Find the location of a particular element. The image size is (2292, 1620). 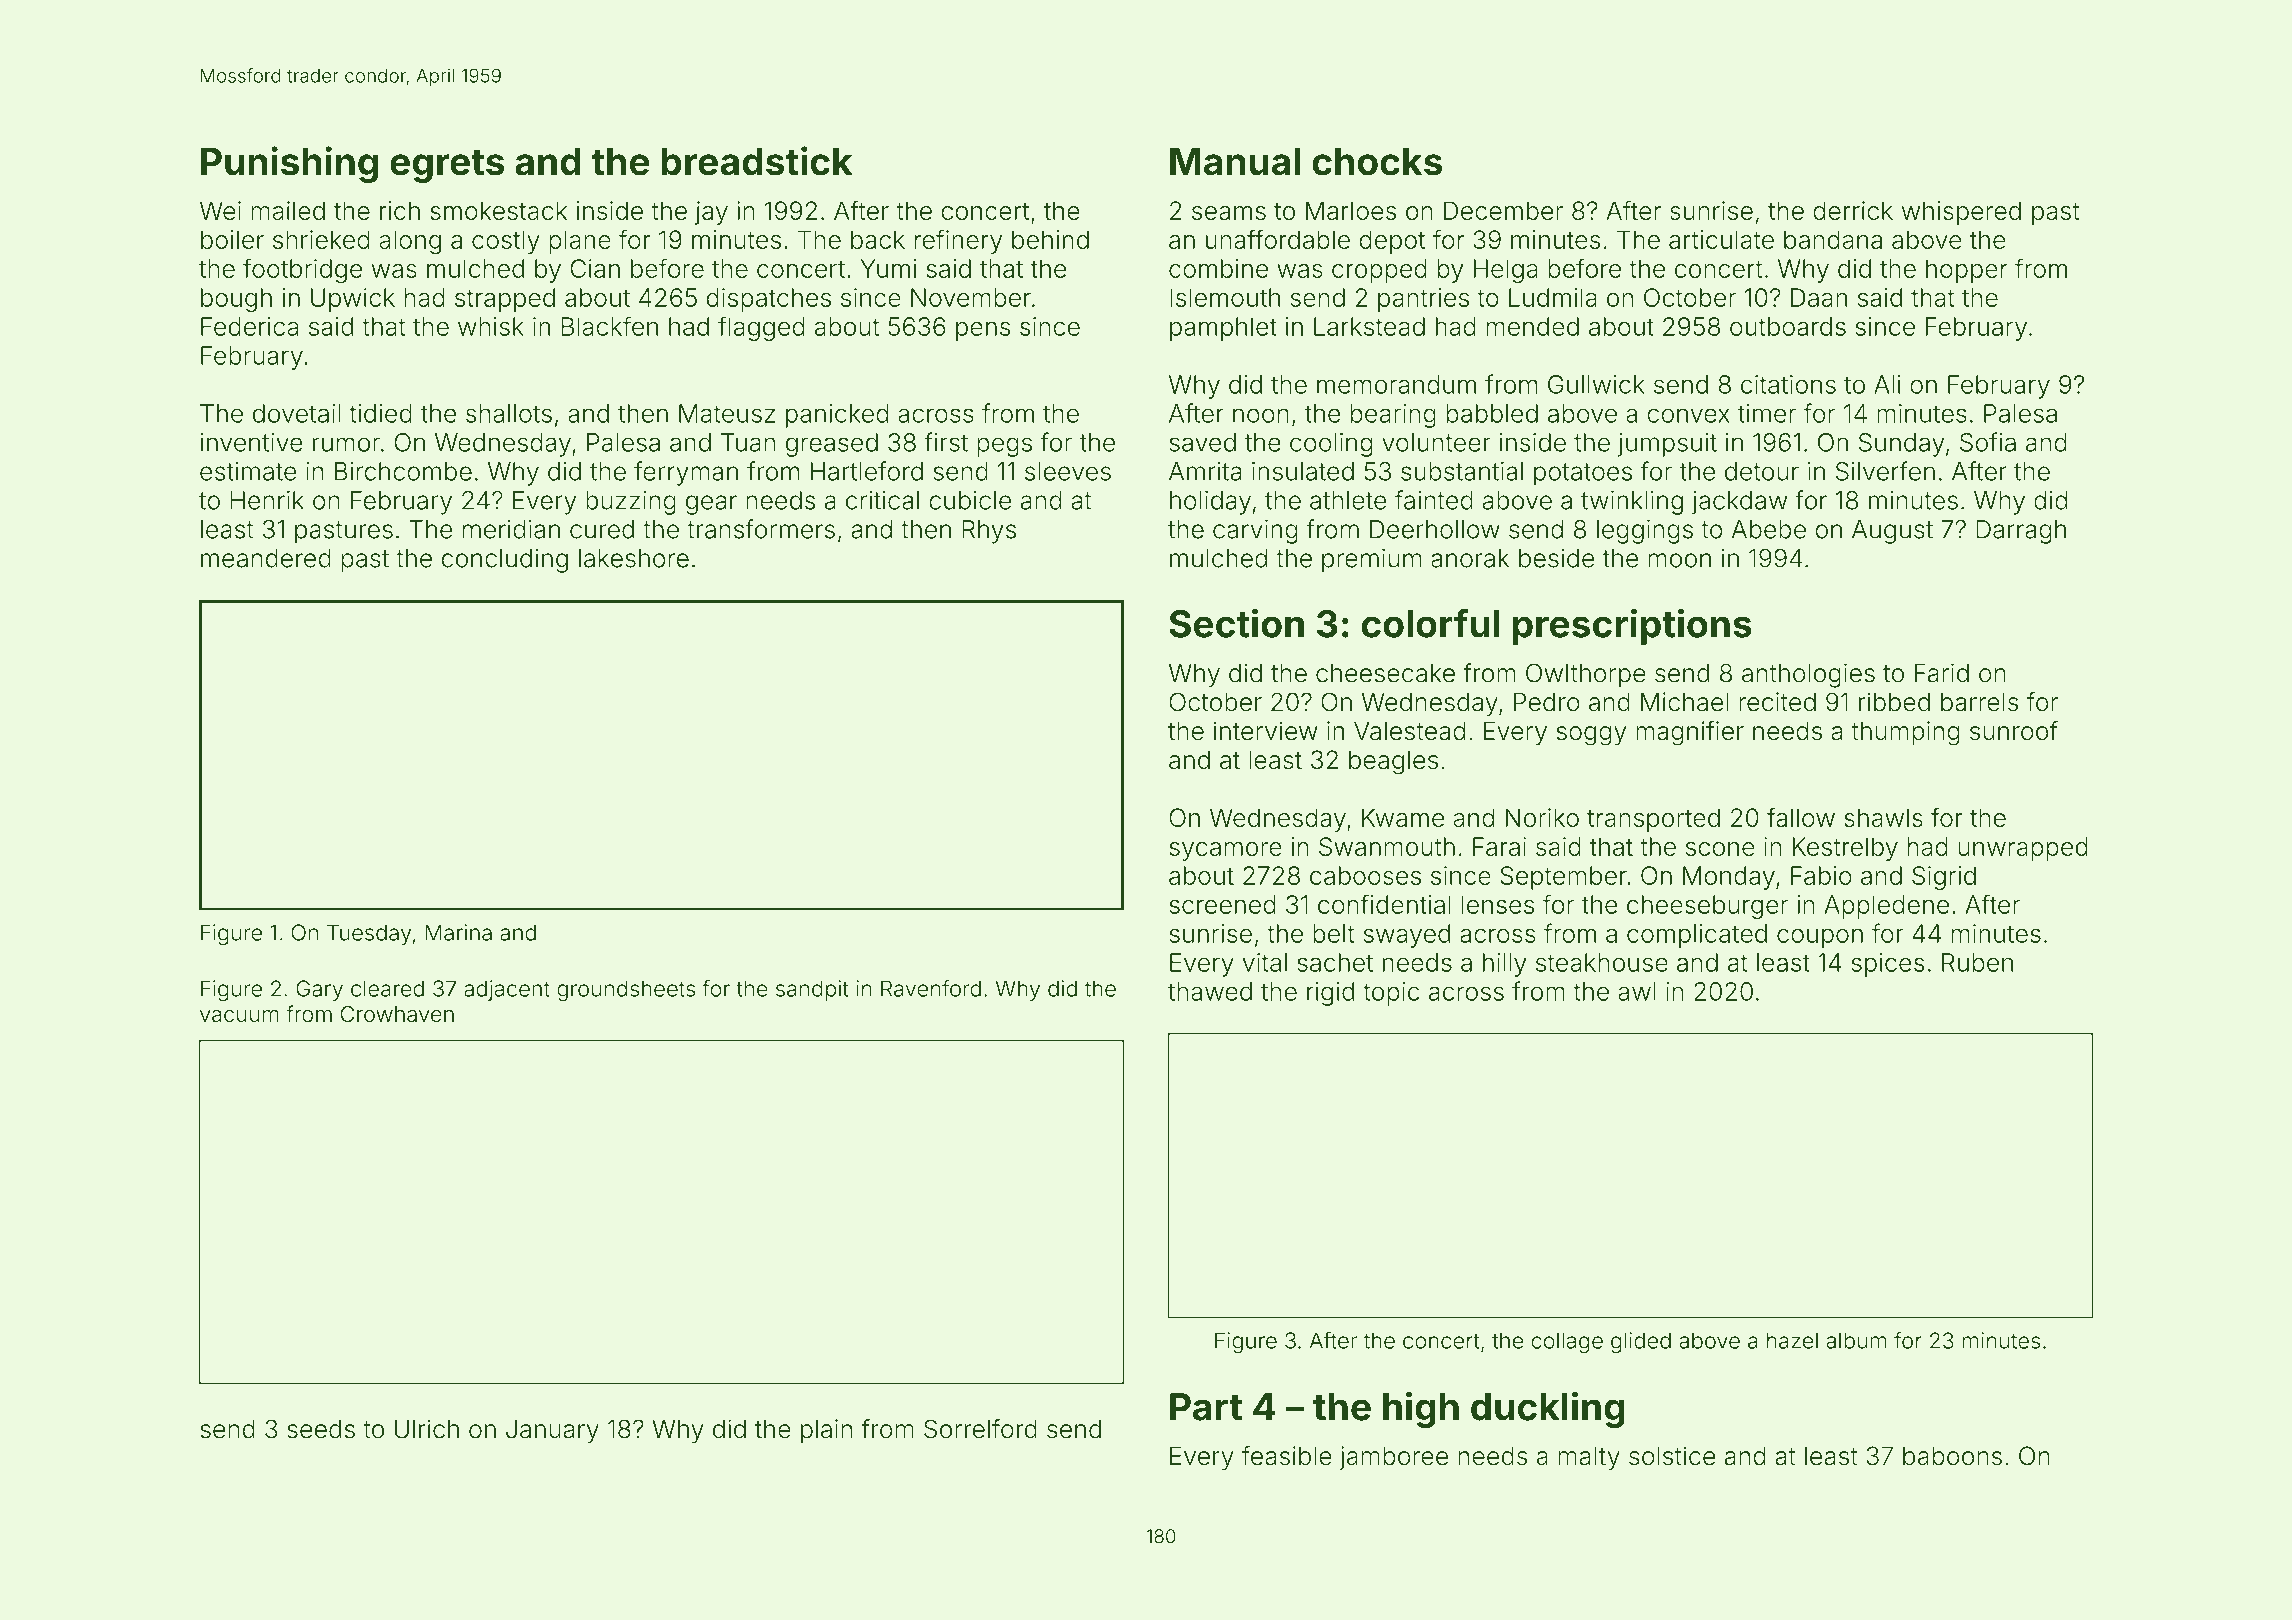

thawed is located at coordinates (1210, 991).
